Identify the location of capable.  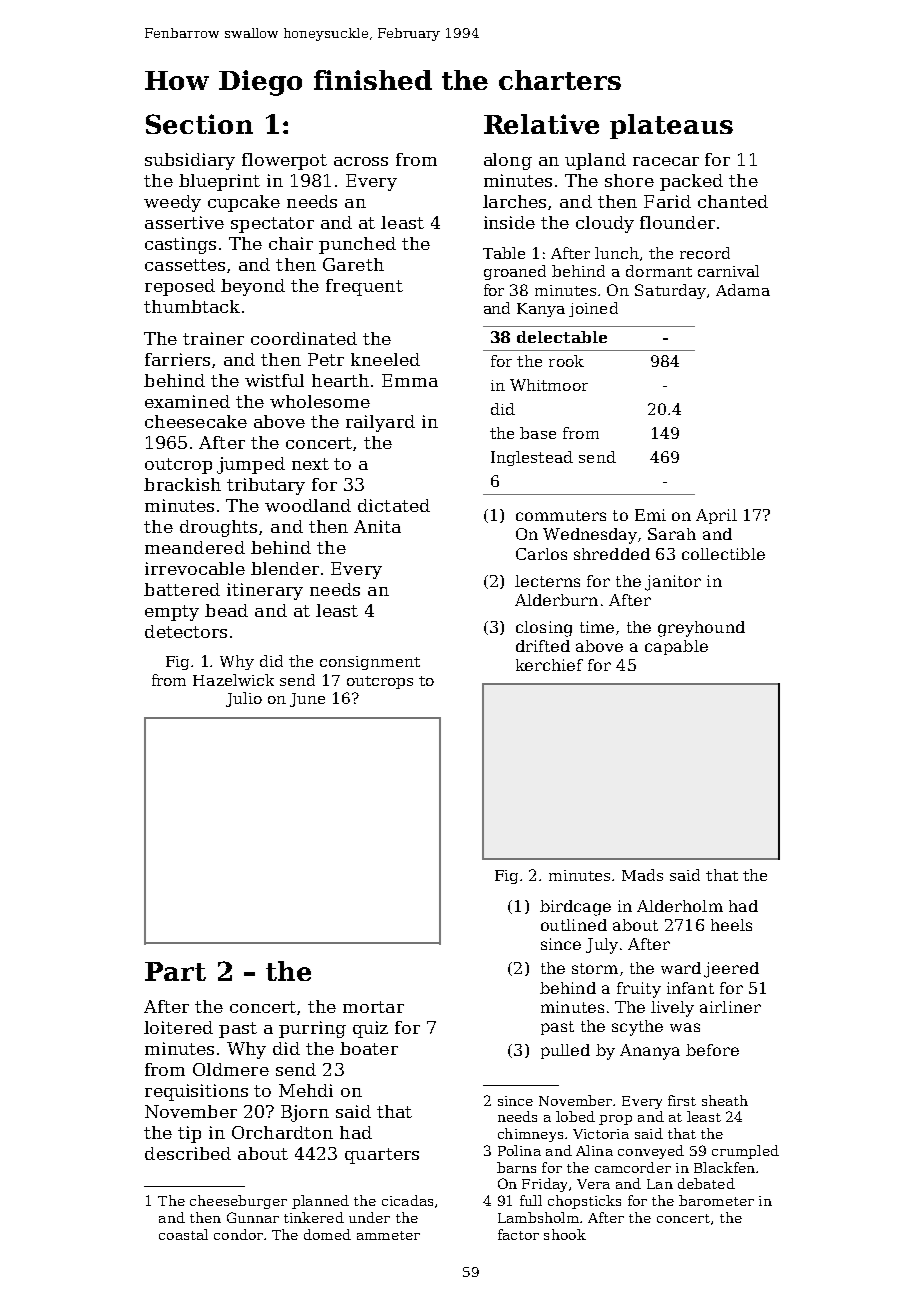
(676, 647).
